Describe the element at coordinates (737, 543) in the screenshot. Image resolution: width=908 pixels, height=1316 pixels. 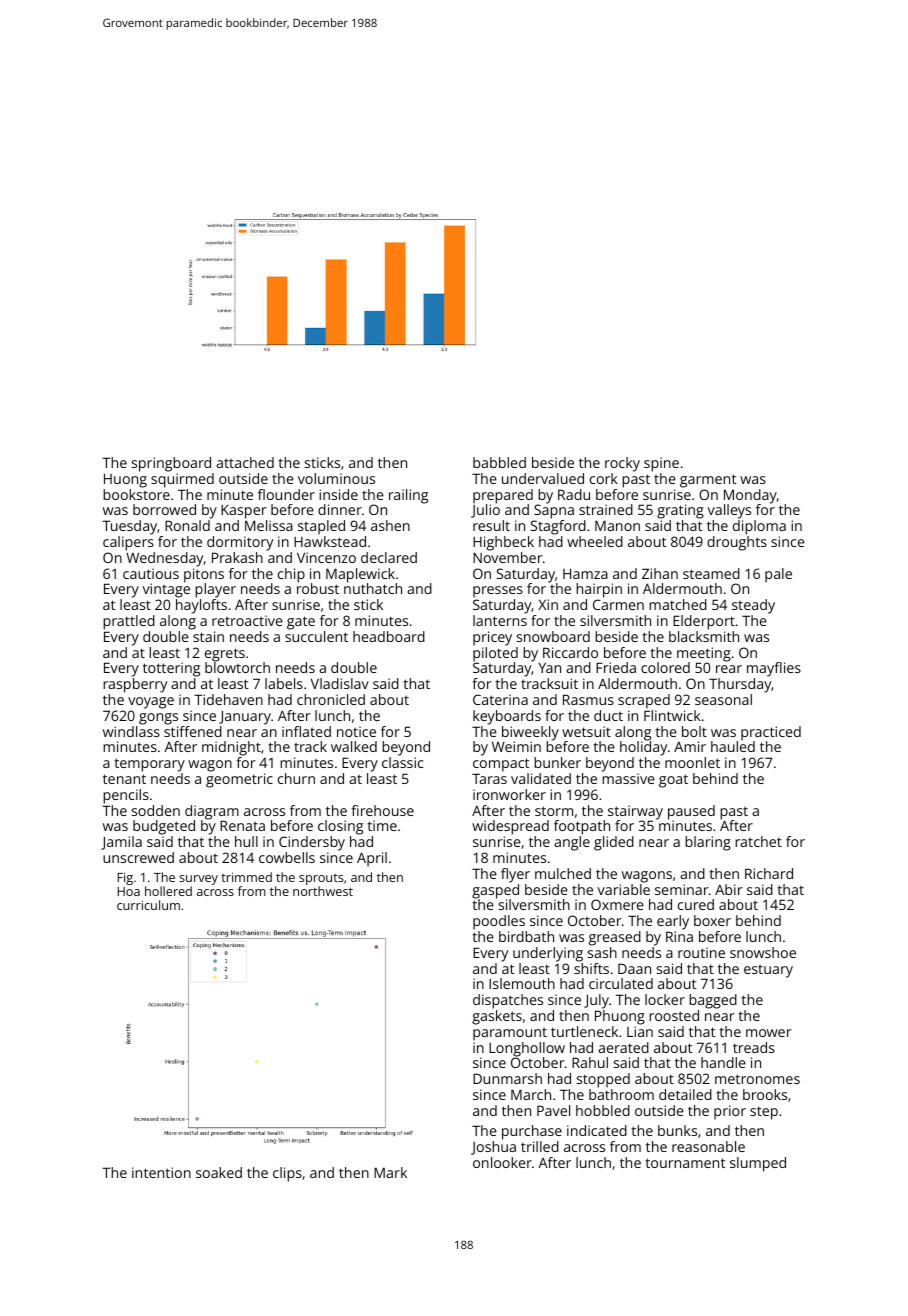
I see `droughts` at that location.
